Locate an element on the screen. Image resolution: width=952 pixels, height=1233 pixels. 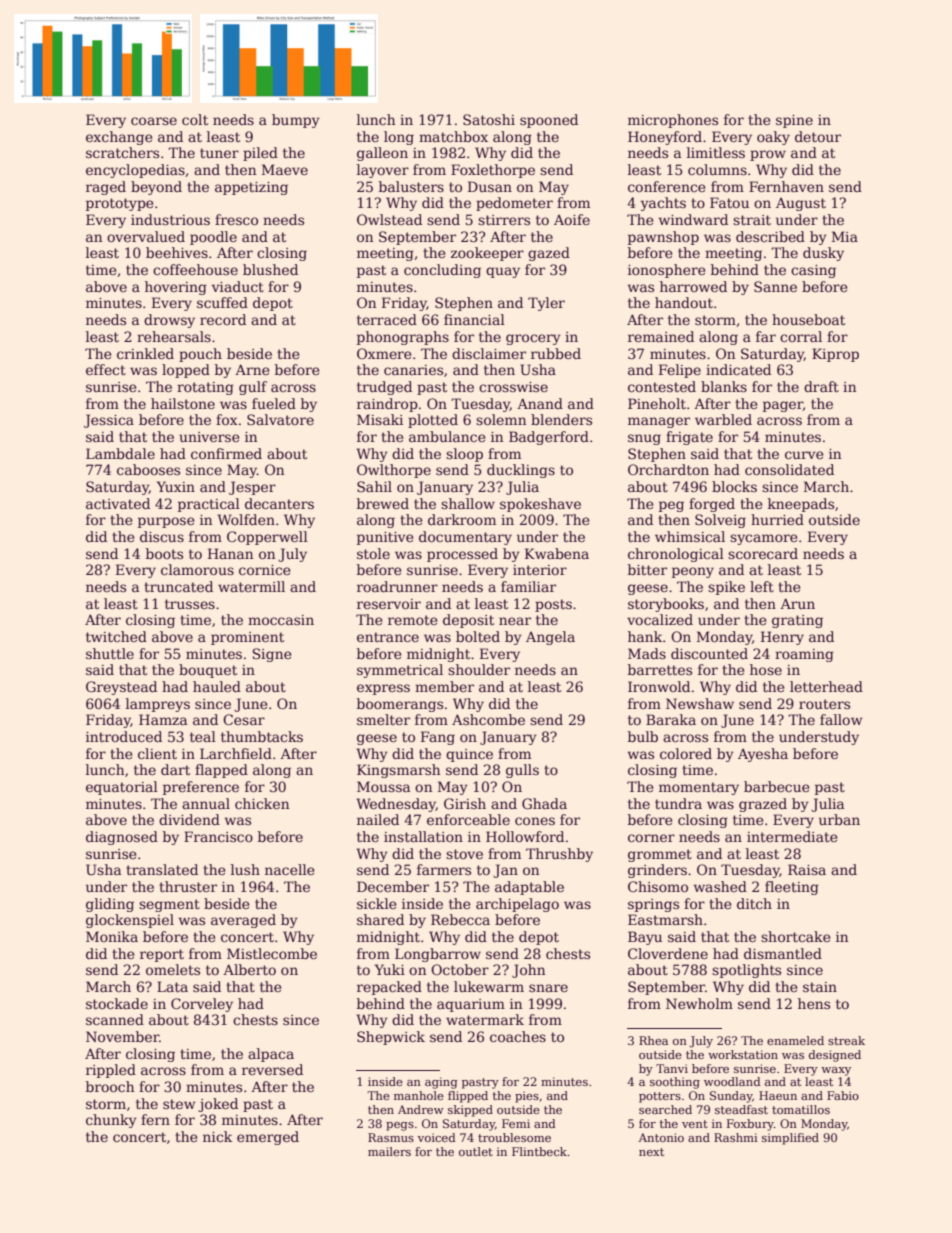
adaptable is located at coordinates (529, 888).
